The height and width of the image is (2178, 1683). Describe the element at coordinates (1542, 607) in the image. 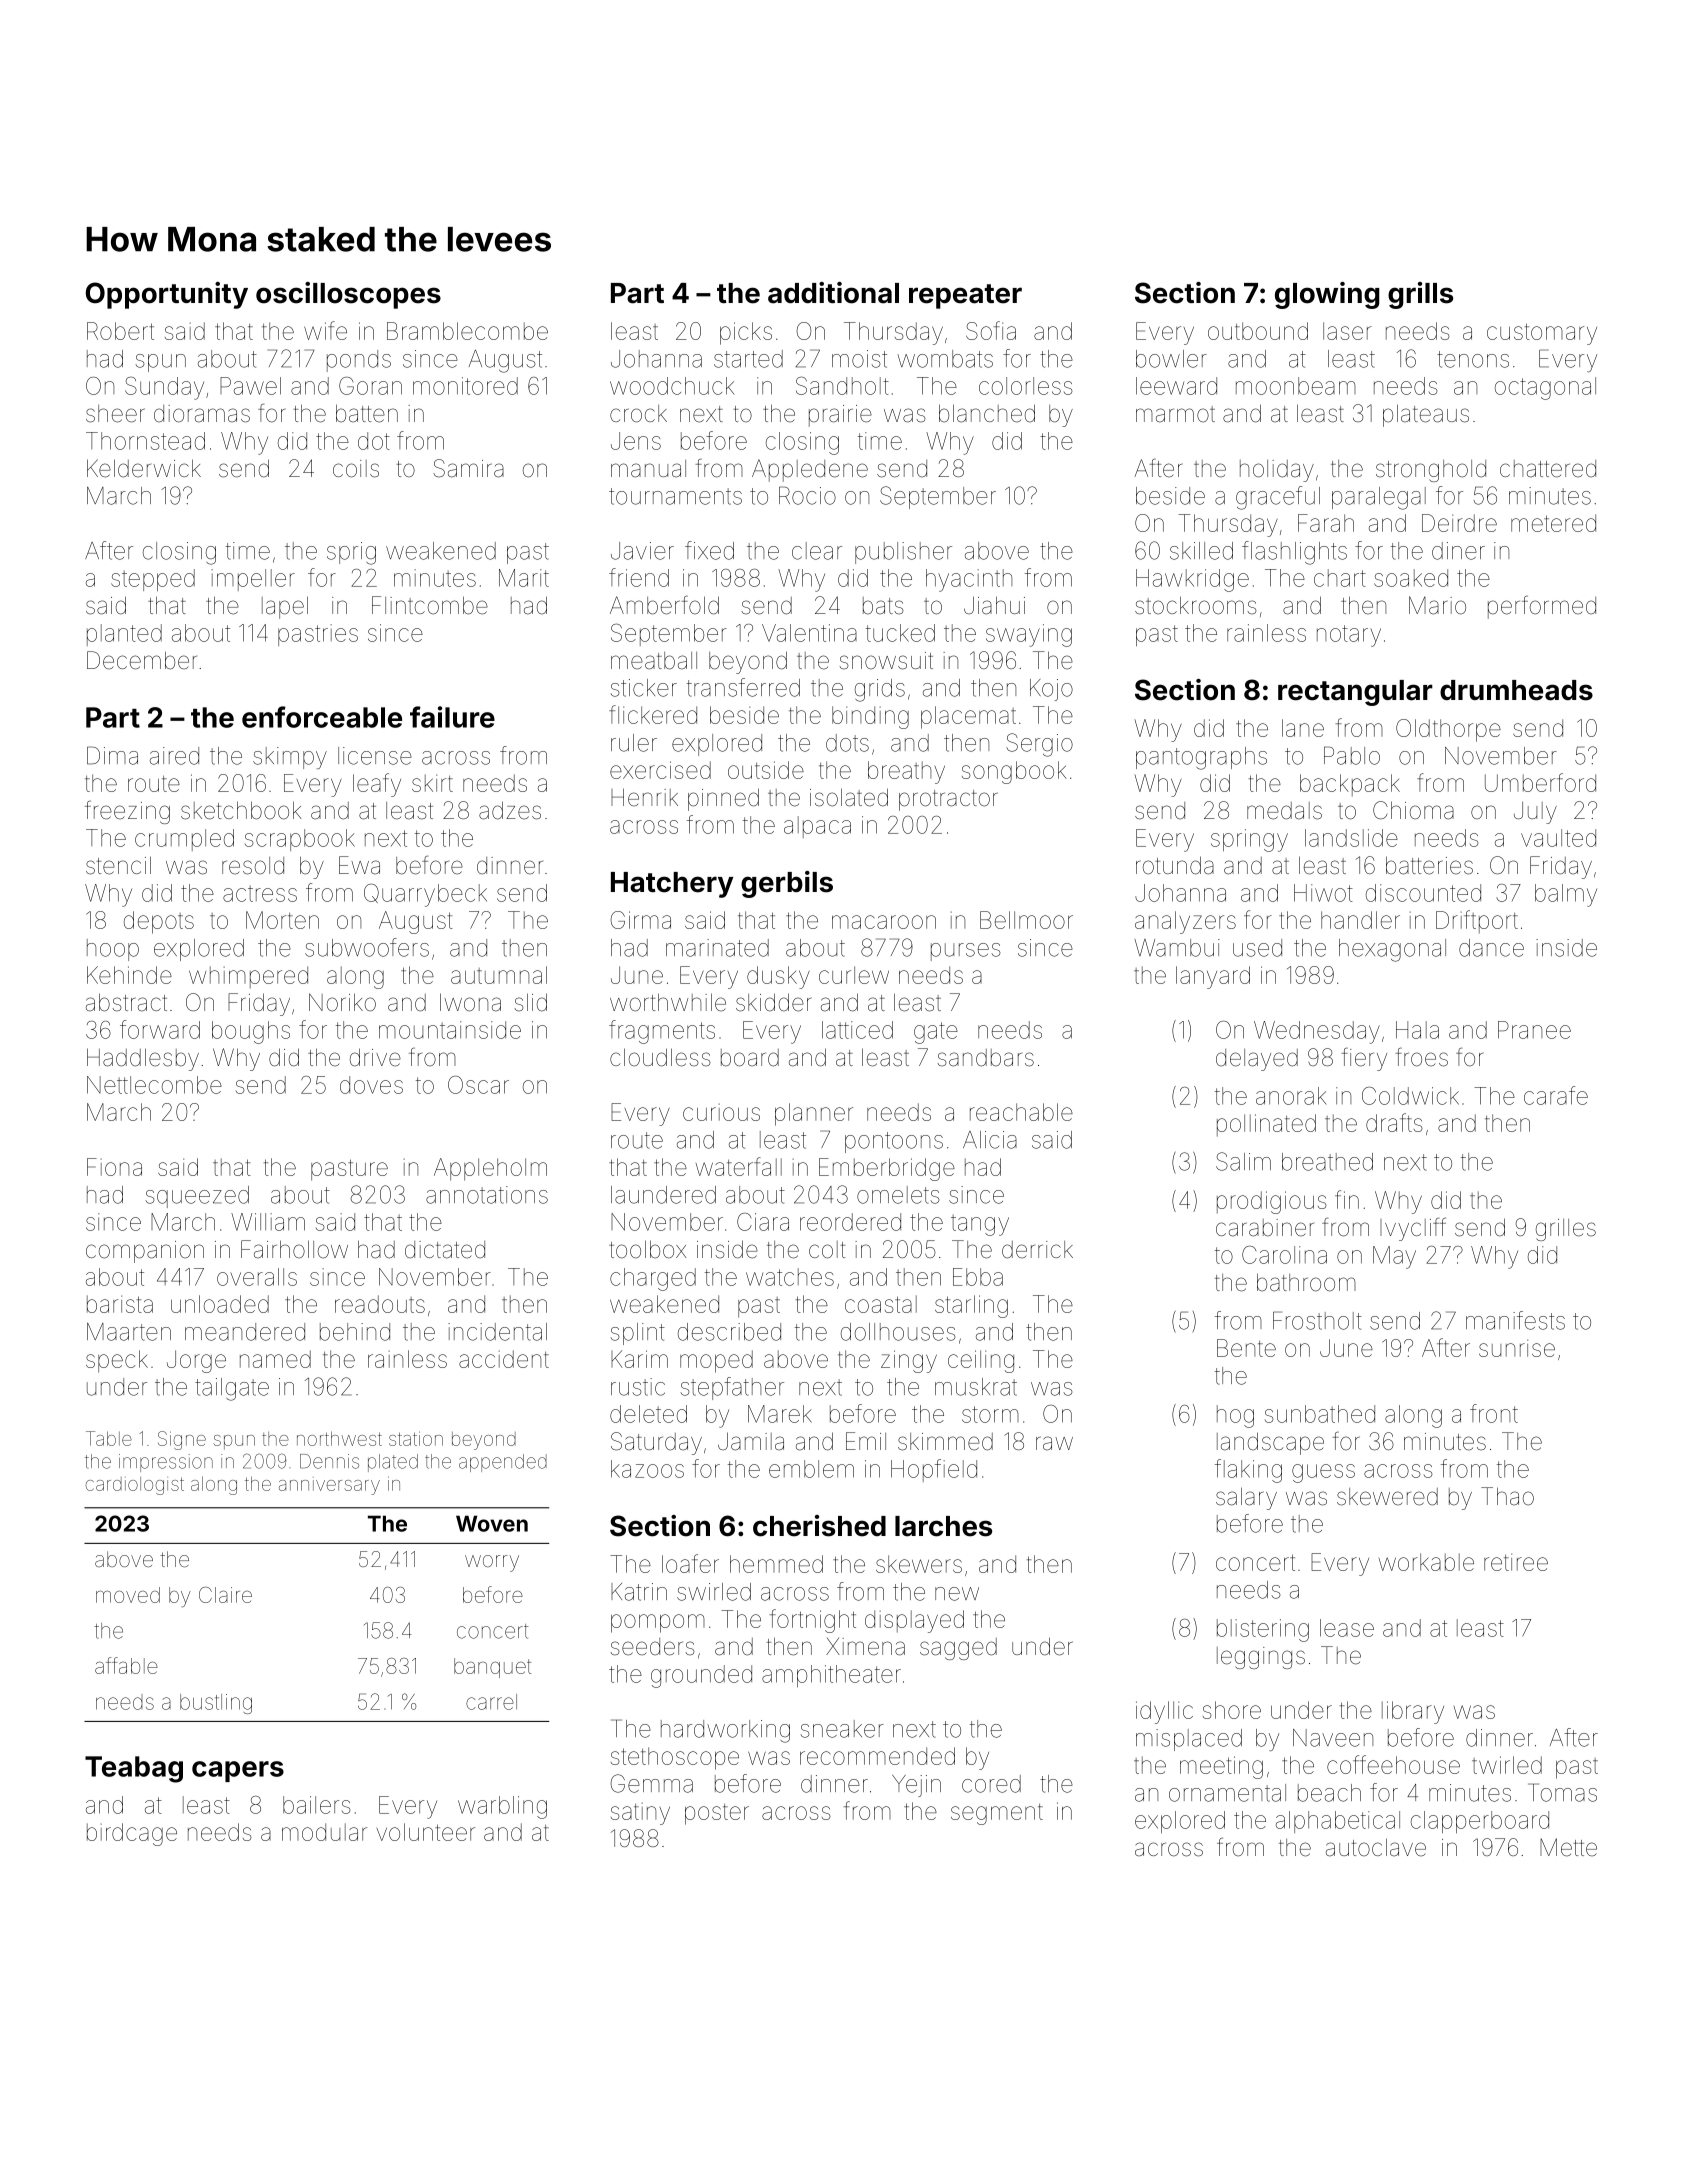

I see `performed` at that location.
